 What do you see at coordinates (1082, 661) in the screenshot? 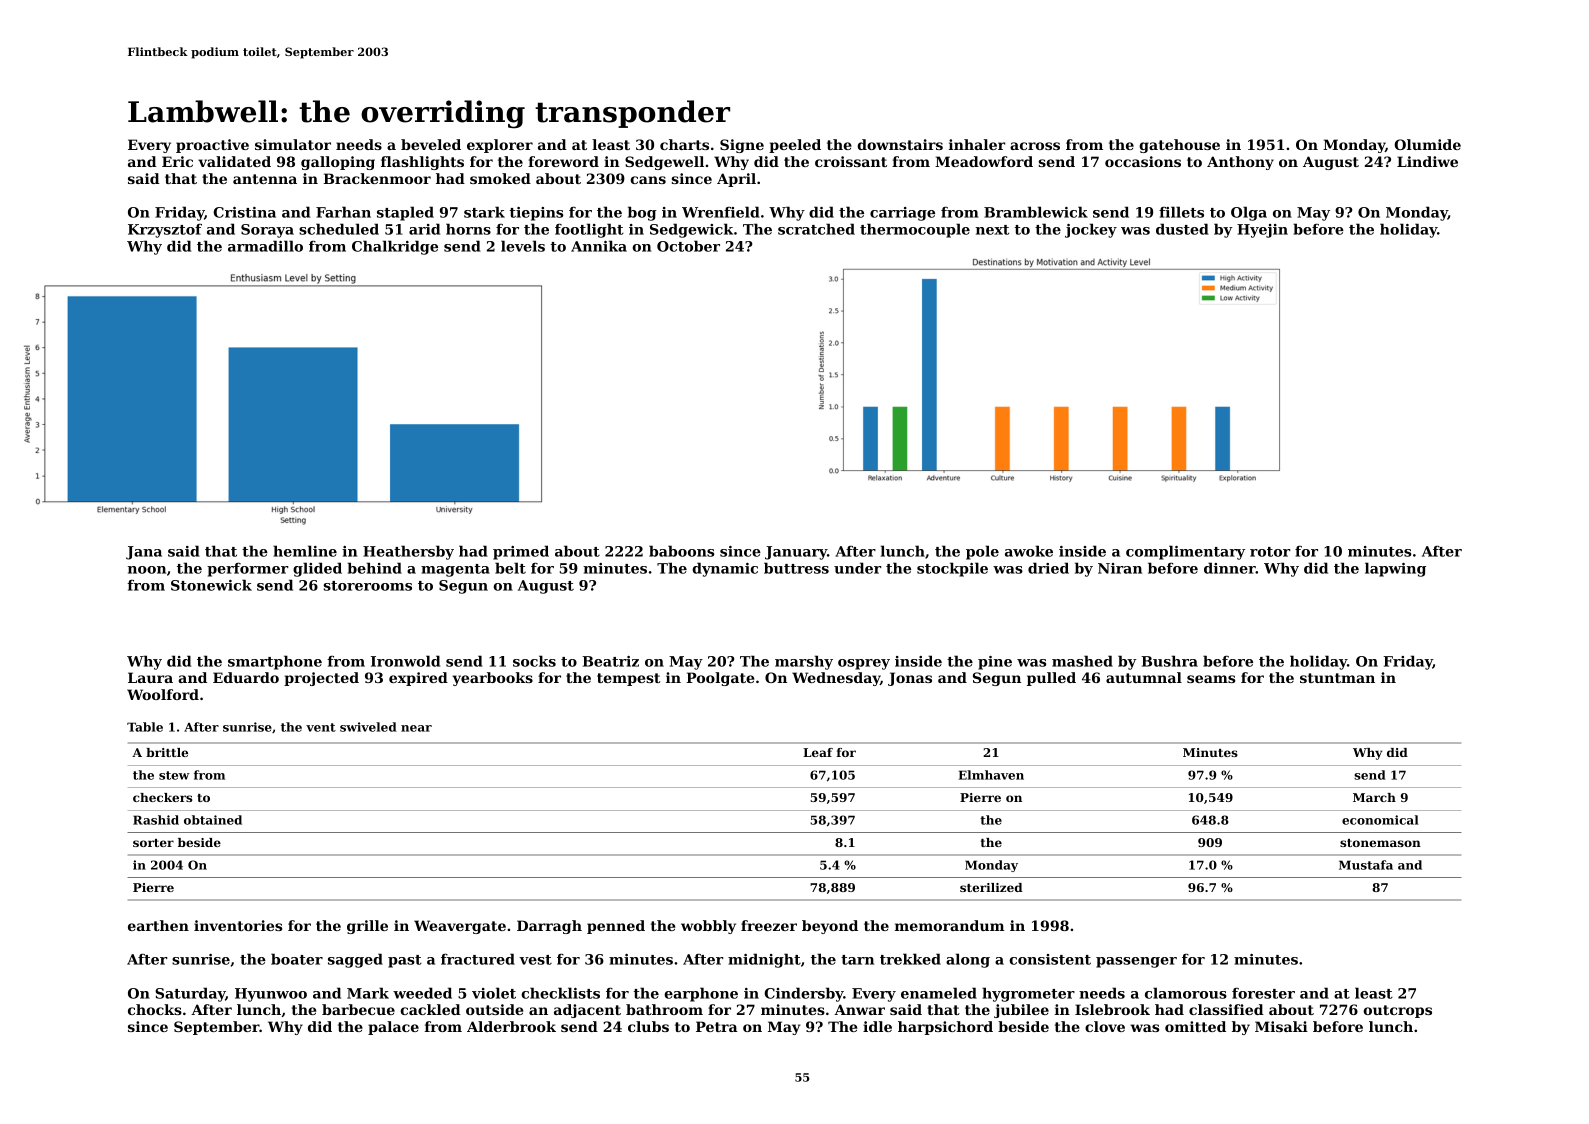
I see `mashed` at bounding box center [1082, 661].
